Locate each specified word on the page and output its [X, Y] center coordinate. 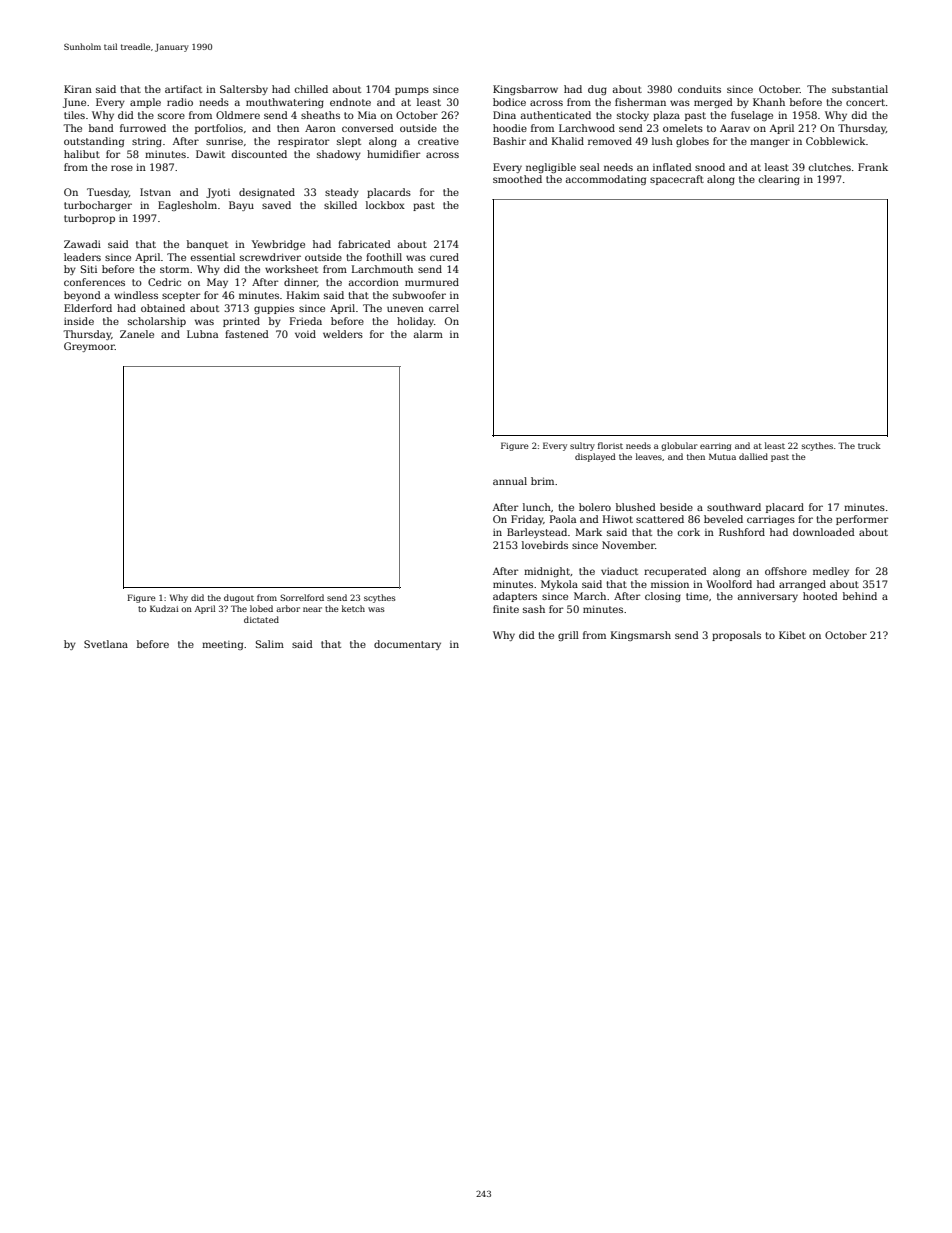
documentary [407, 645]
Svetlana [106, 644]
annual [510, 481]
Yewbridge [278, 245]
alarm [428, 334]
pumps [412, 91]
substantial [860, 89]
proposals [736, 636]
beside [676, 507]
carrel [444, 308]
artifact [183, 89]
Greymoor [89, 347]
